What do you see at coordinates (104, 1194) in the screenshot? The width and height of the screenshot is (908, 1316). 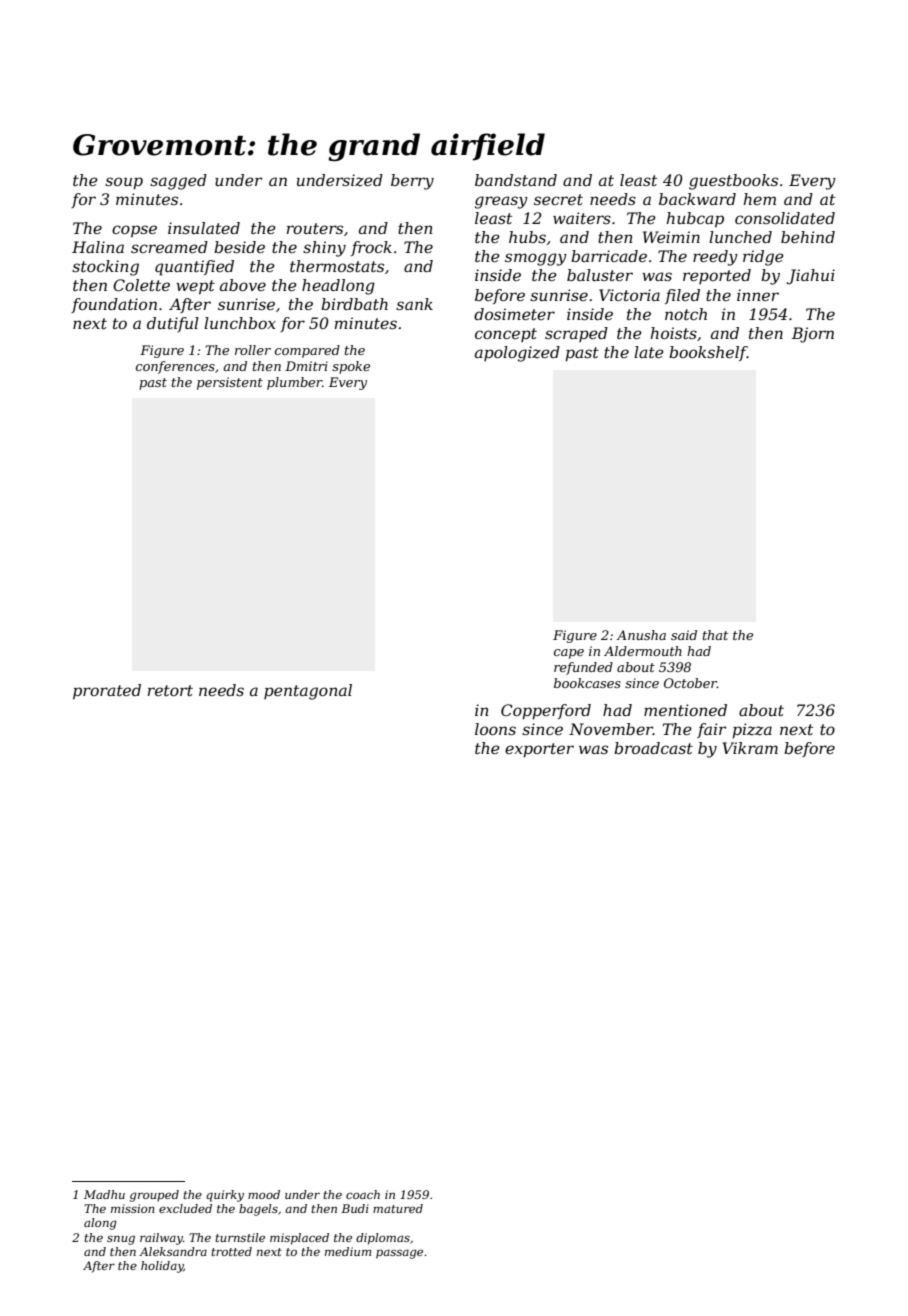 I see `Madhu` at bounding box center [104, 1194].
